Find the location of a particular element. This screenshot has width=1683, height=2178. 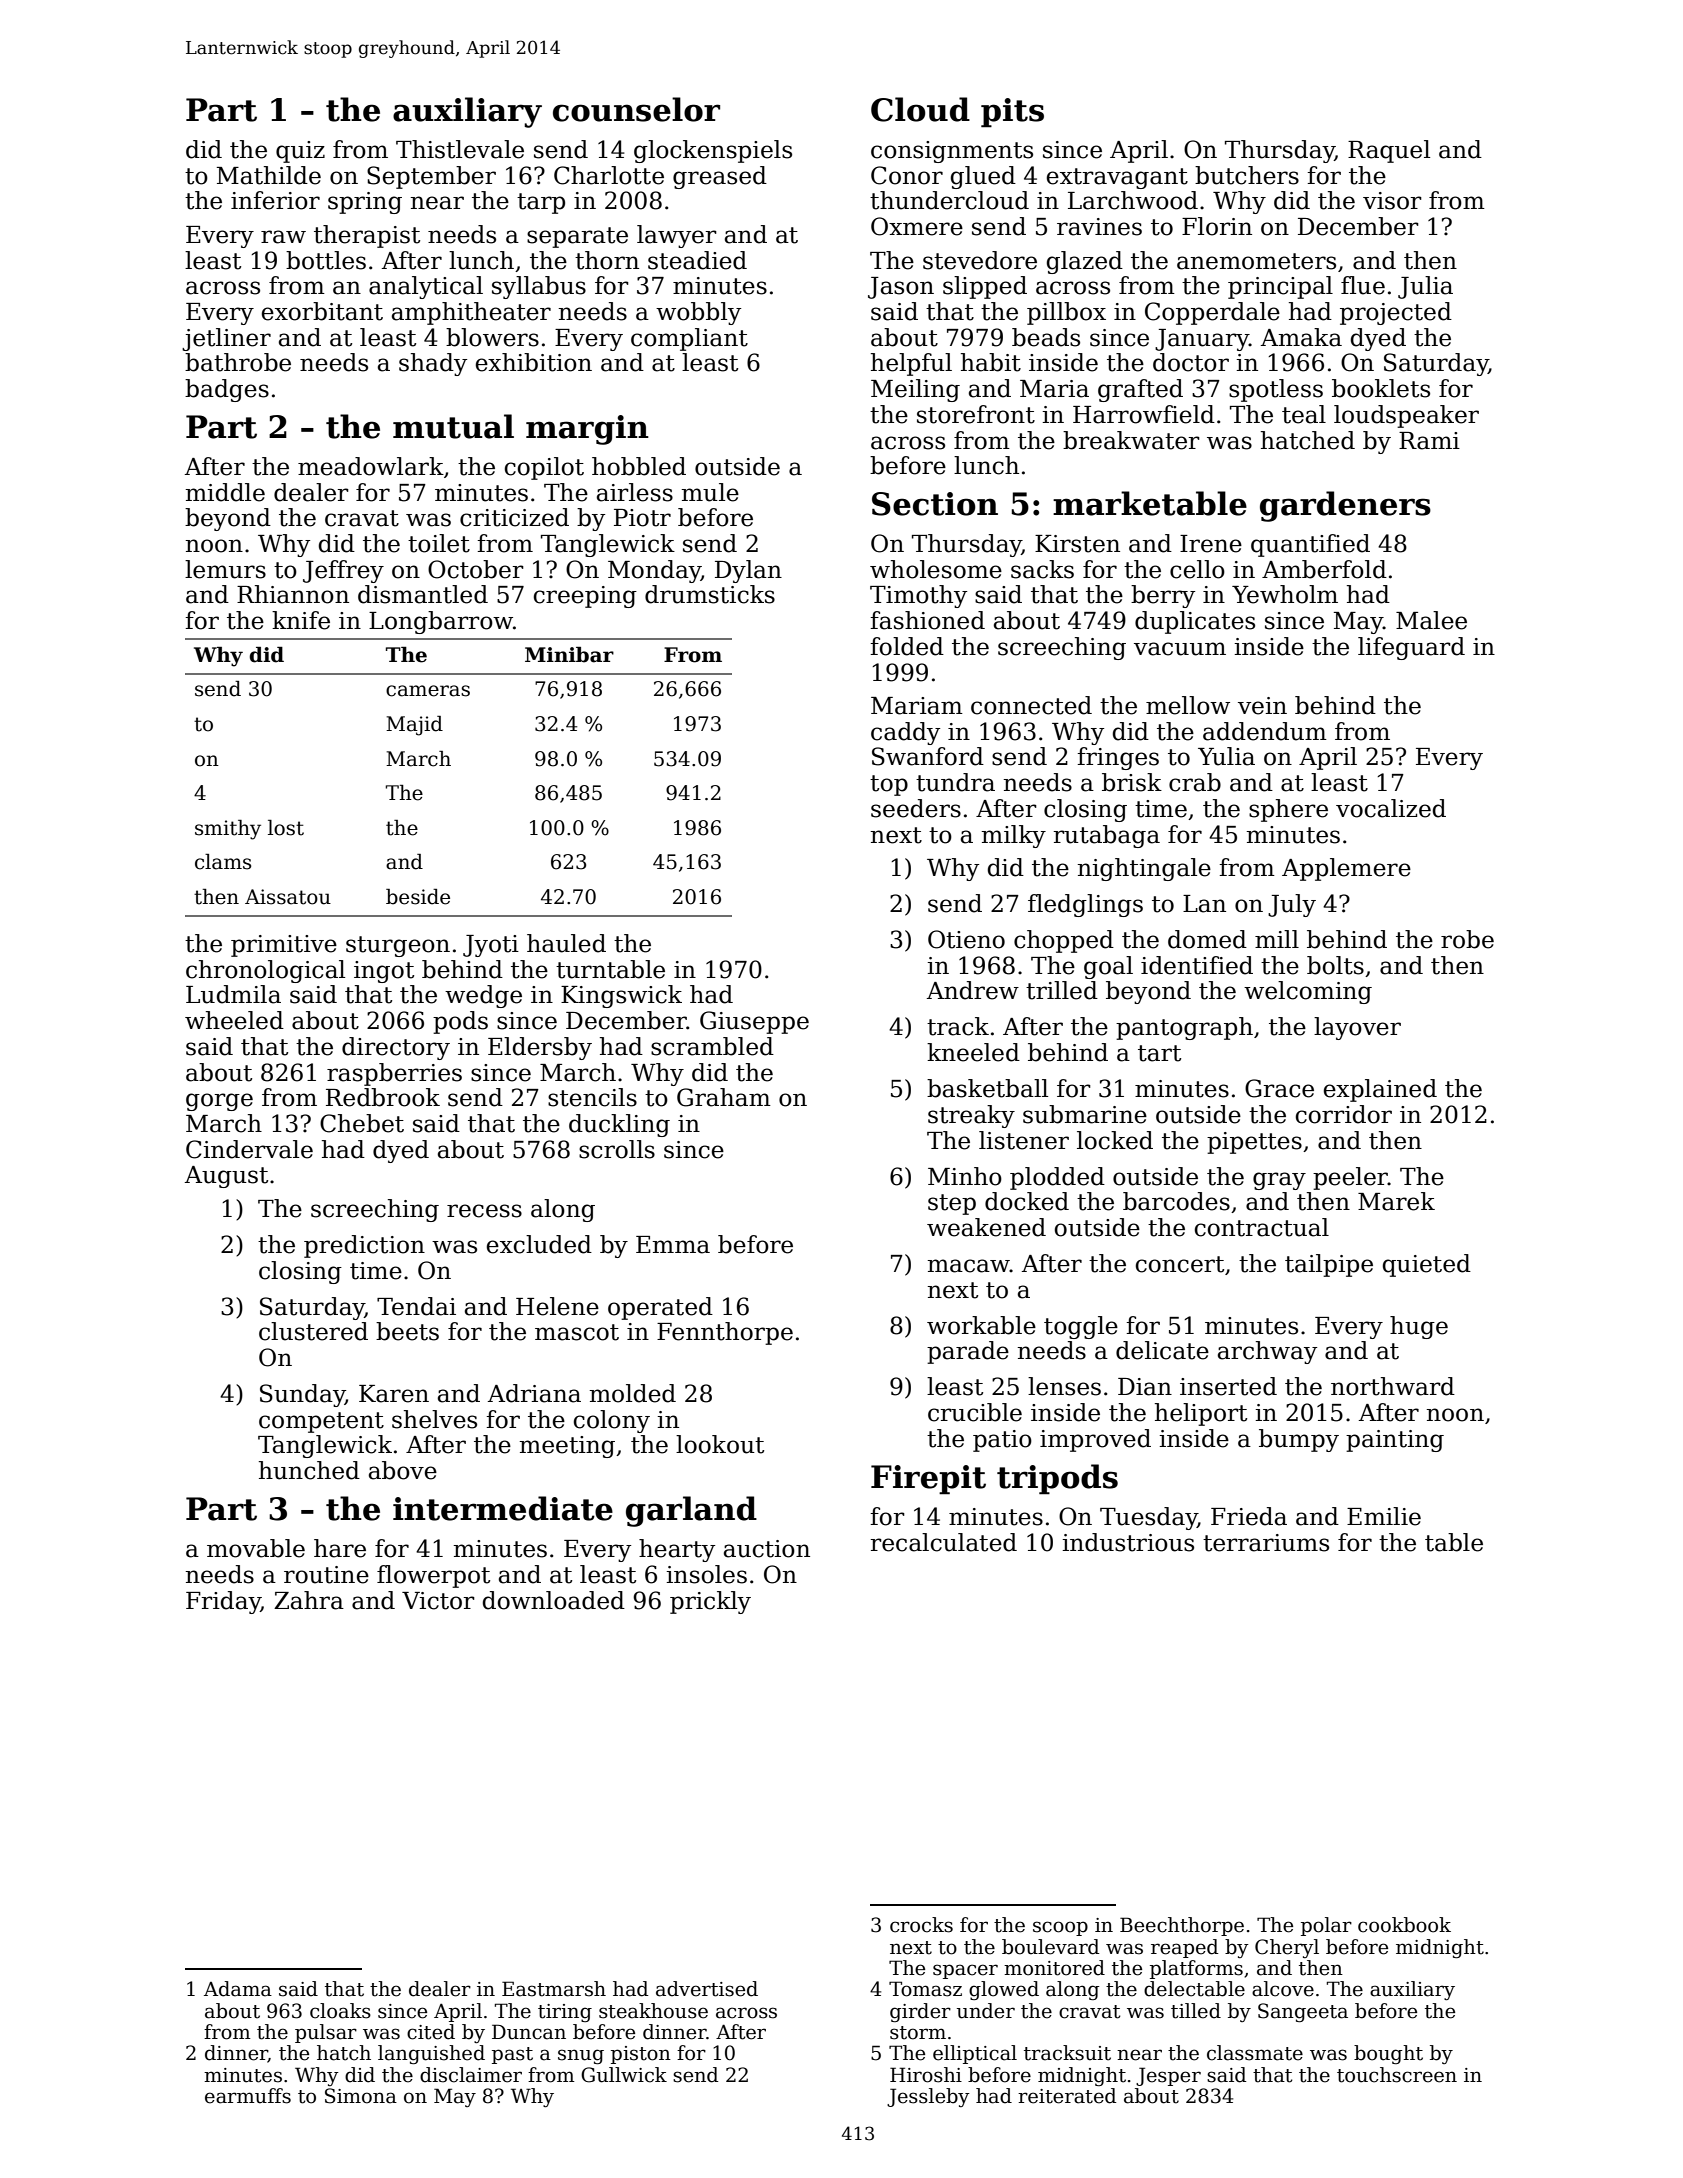

wheeled is located at coordinates (234, 1020).
